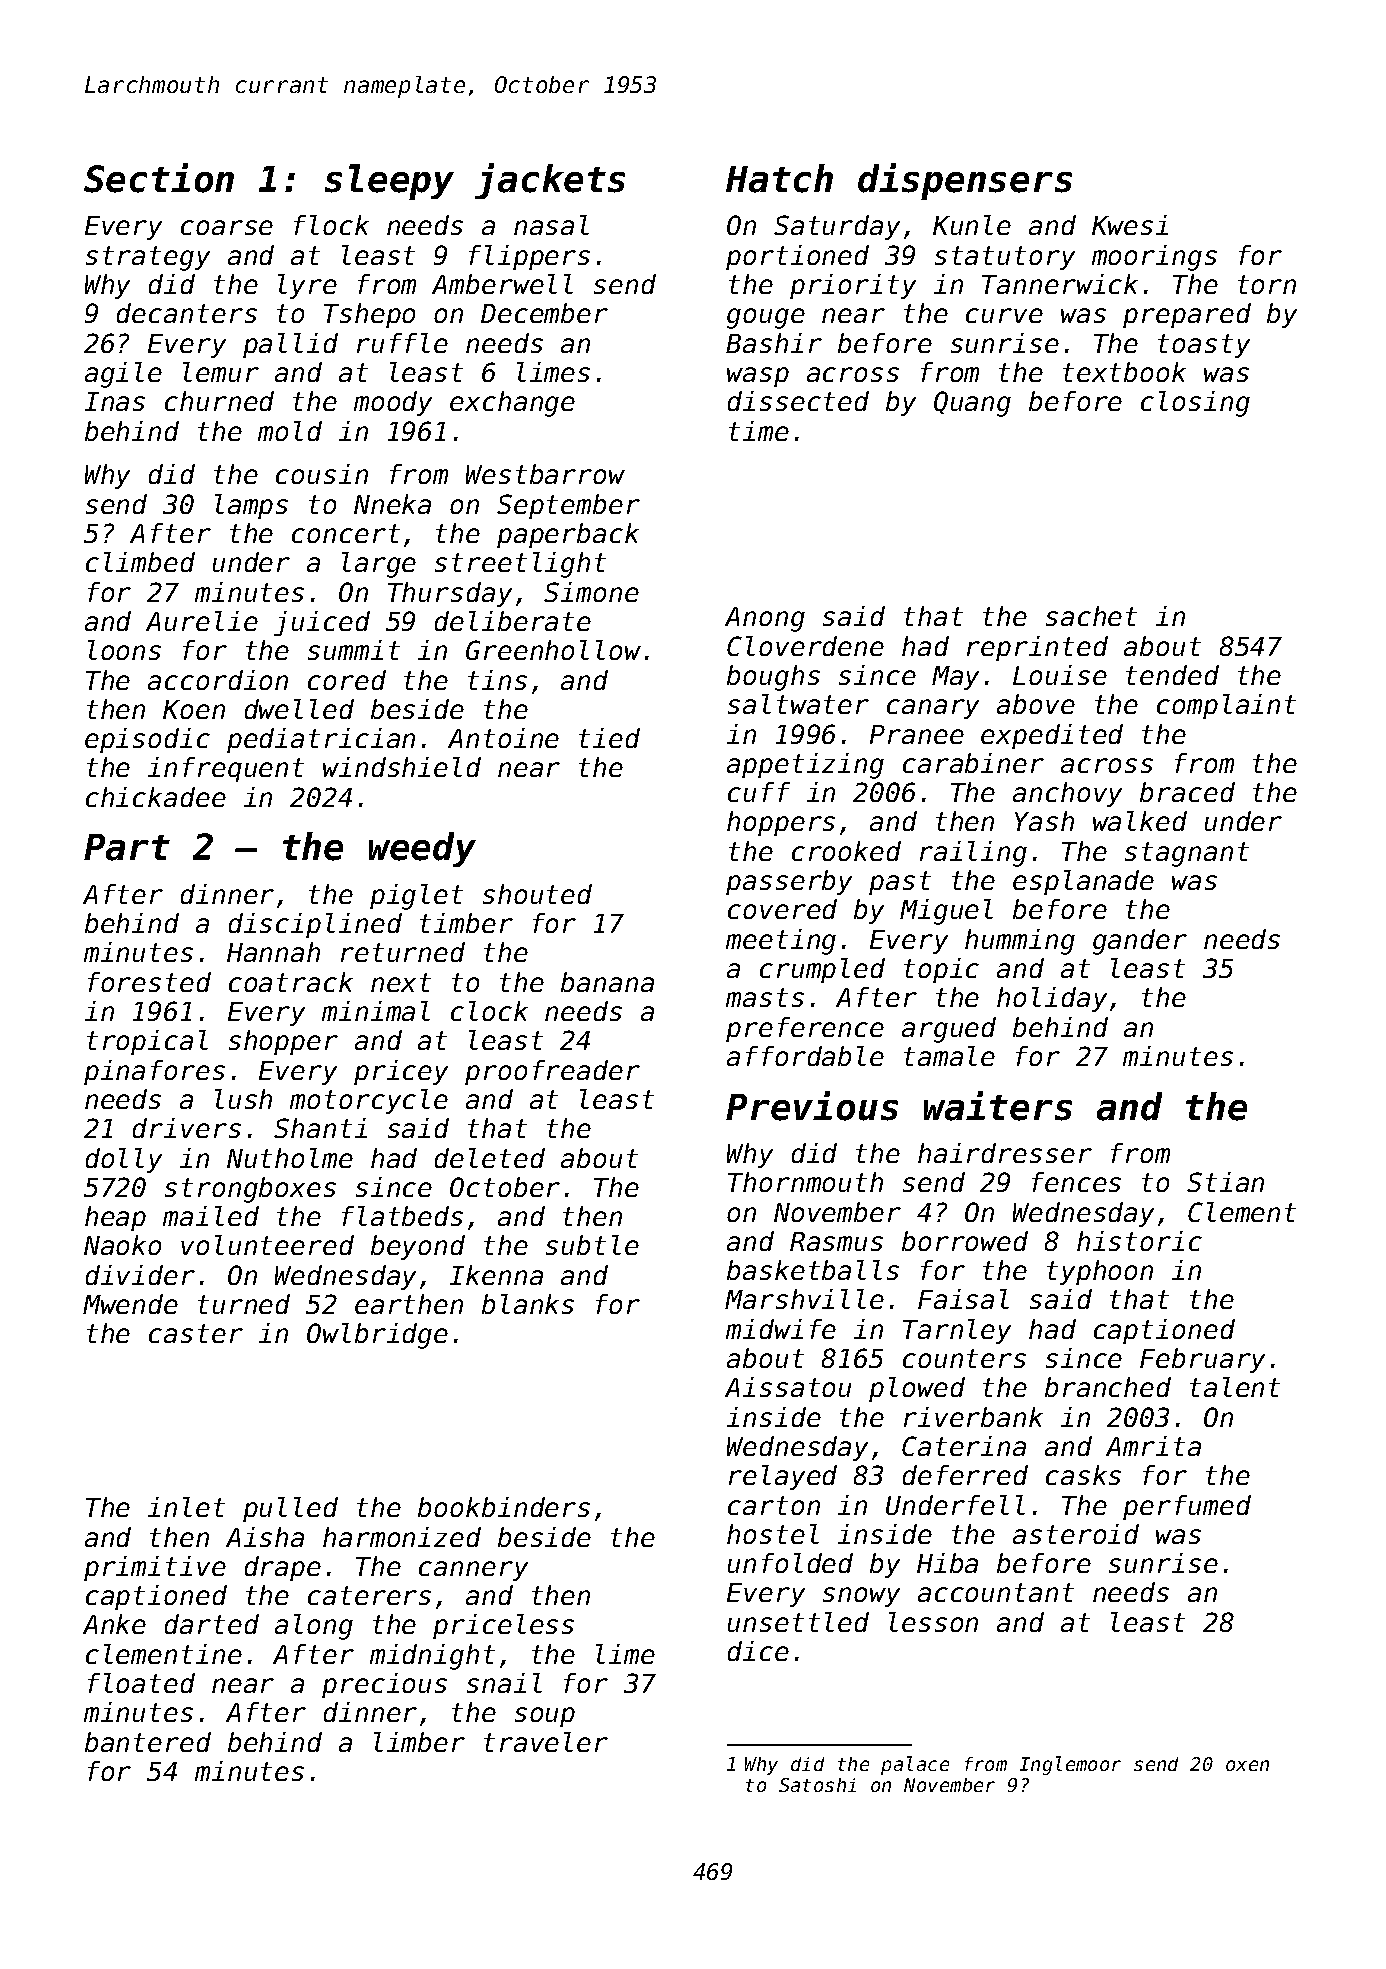 This page has height=1969, width=1386. Describe the element at coordinates (1130, 225) in the page. I see `Kwesi` at that location.
